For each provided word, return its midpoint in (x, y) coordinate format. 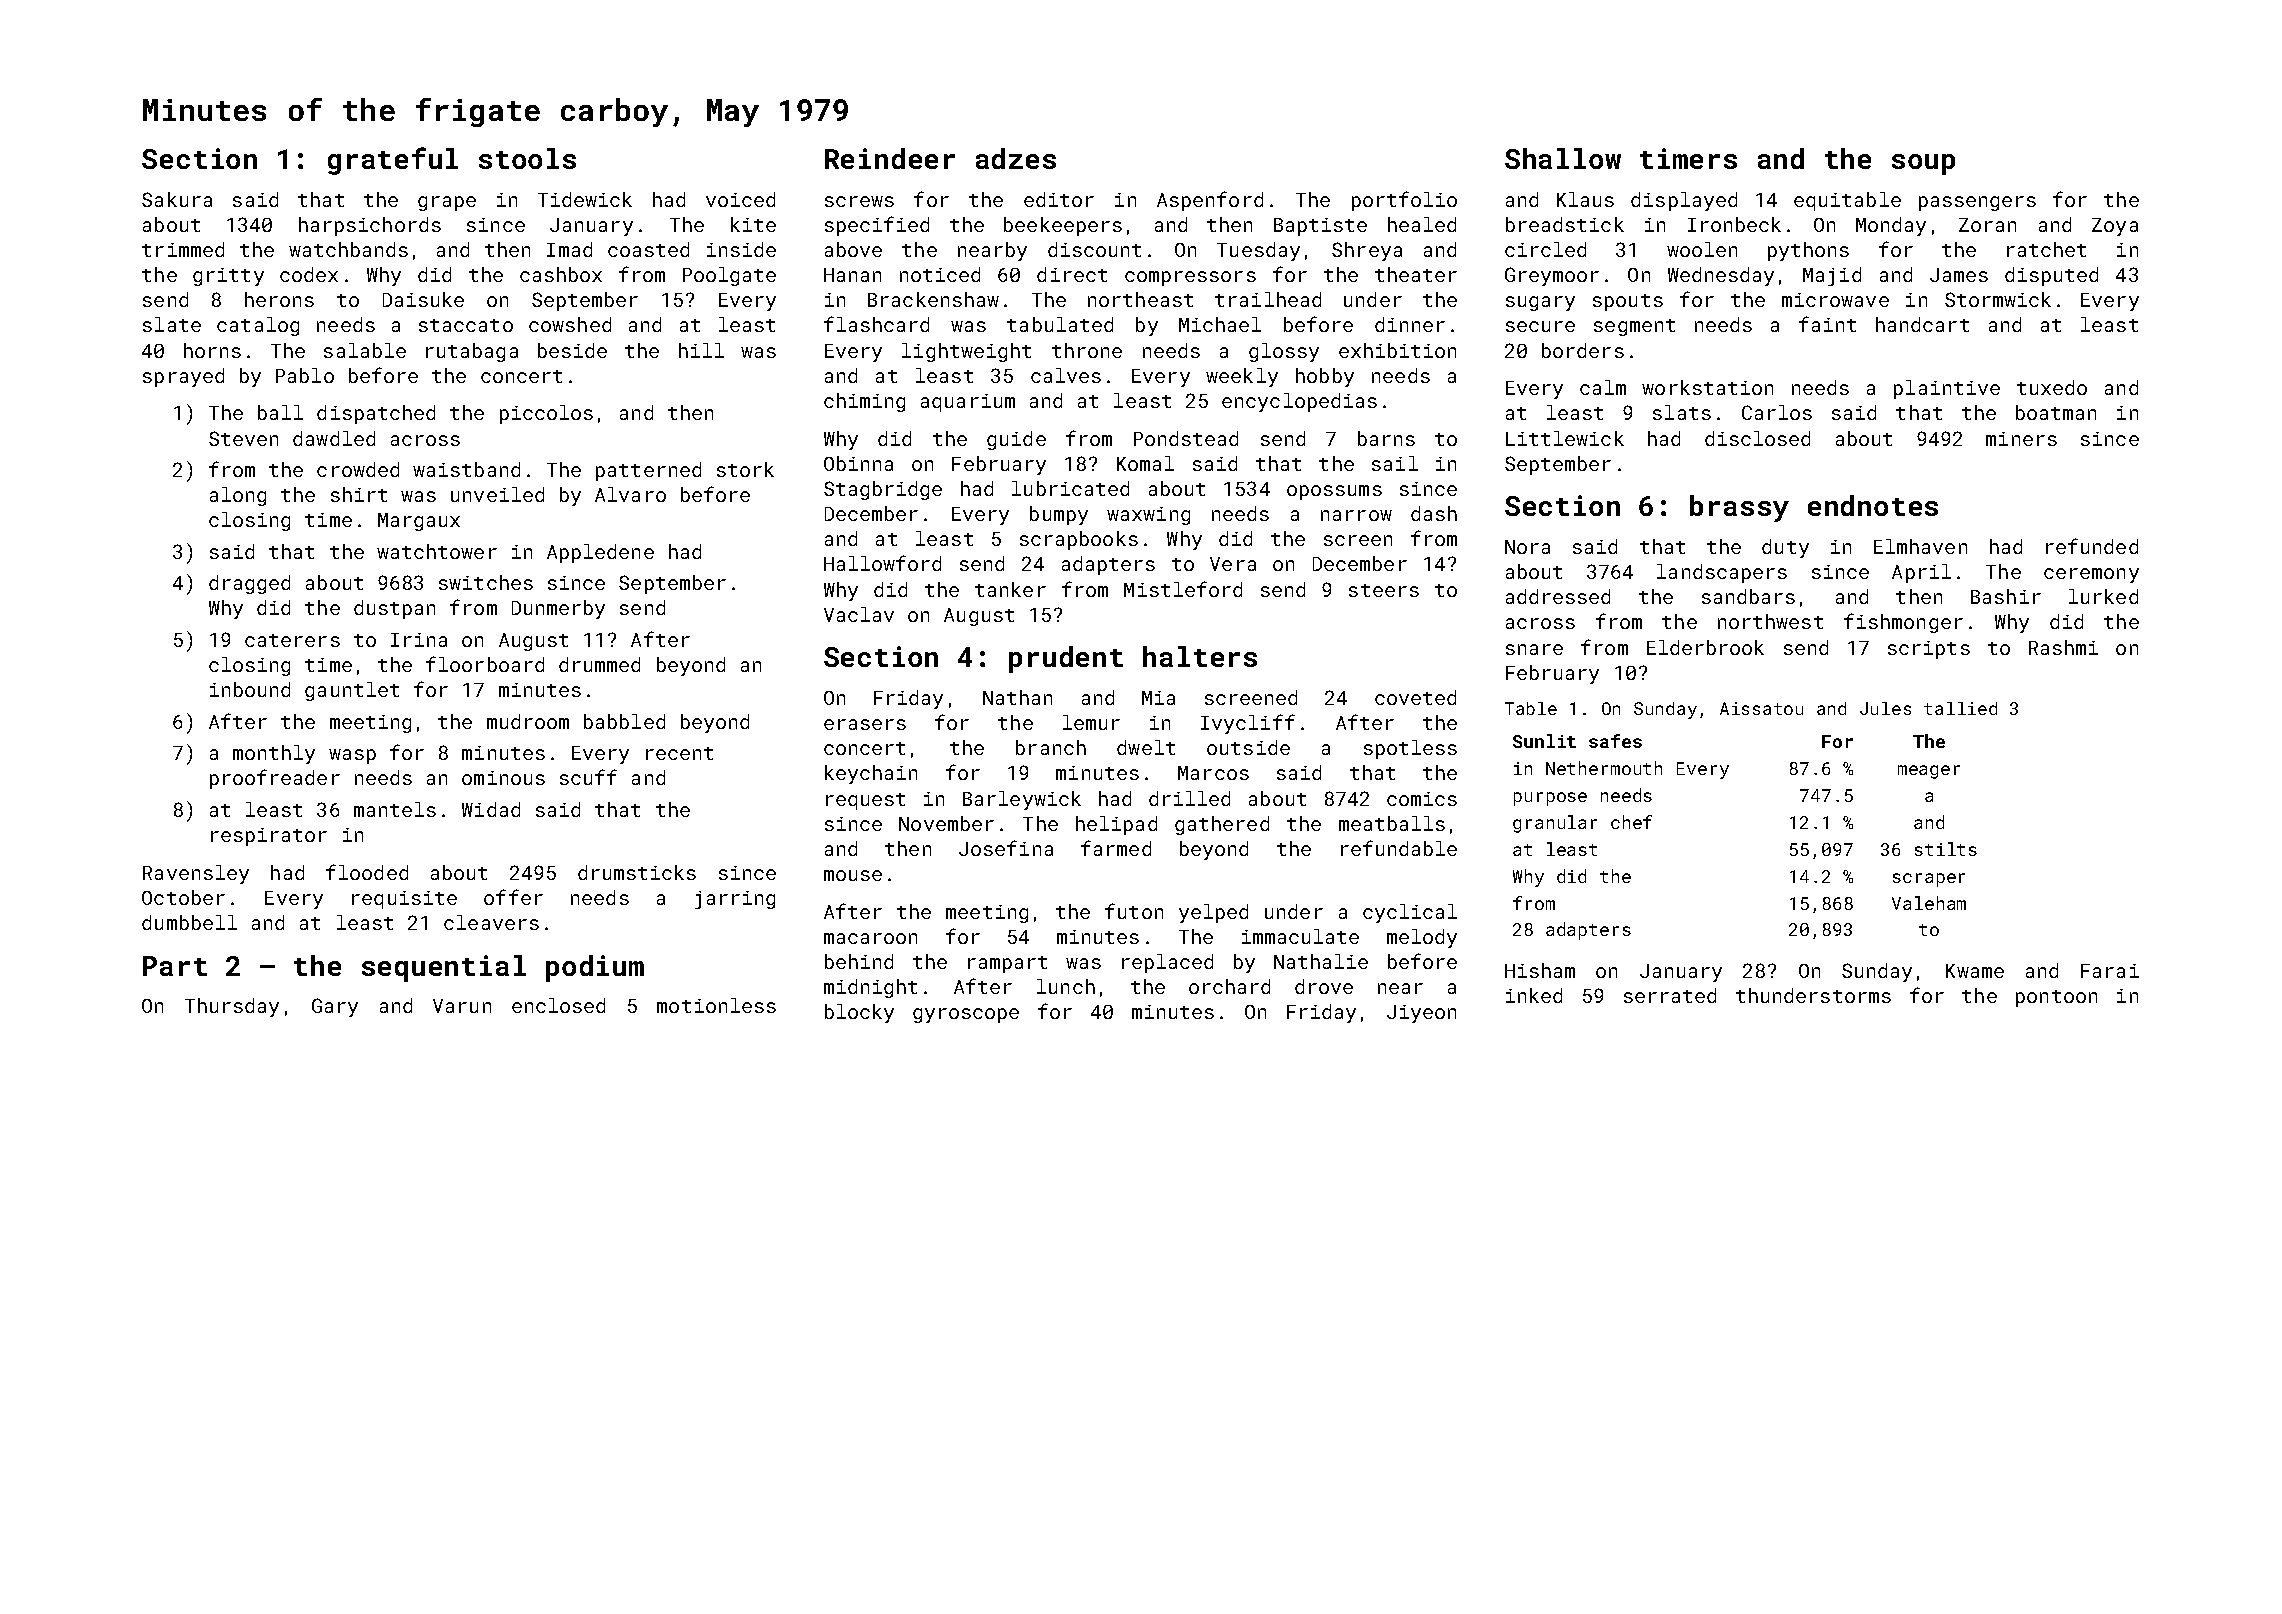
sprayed (183, 377)
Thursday (232, 1007)
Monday (1891, 226)
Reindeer (890, 158)
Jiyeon (1421, 1014)
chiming (864, 402)
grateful (393, 161)
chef (1631, 822)
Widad (491, 809)
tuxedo (2052, 387)
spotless (1410, 749)
